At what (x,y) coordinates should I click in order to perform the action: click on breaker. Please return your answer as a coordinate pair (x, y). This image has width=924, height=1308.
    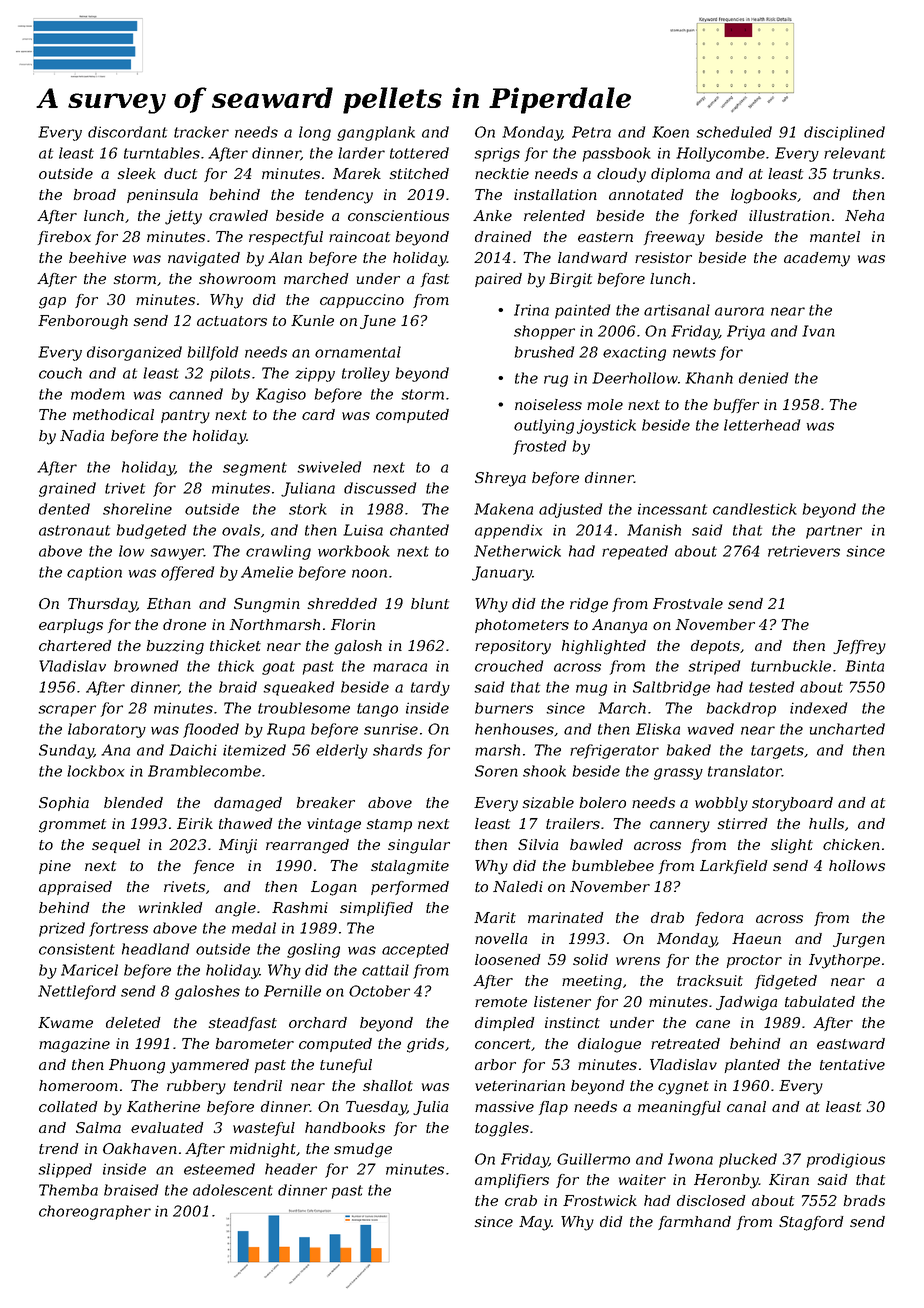
    Looking at the image, I should click on (325, 802).
